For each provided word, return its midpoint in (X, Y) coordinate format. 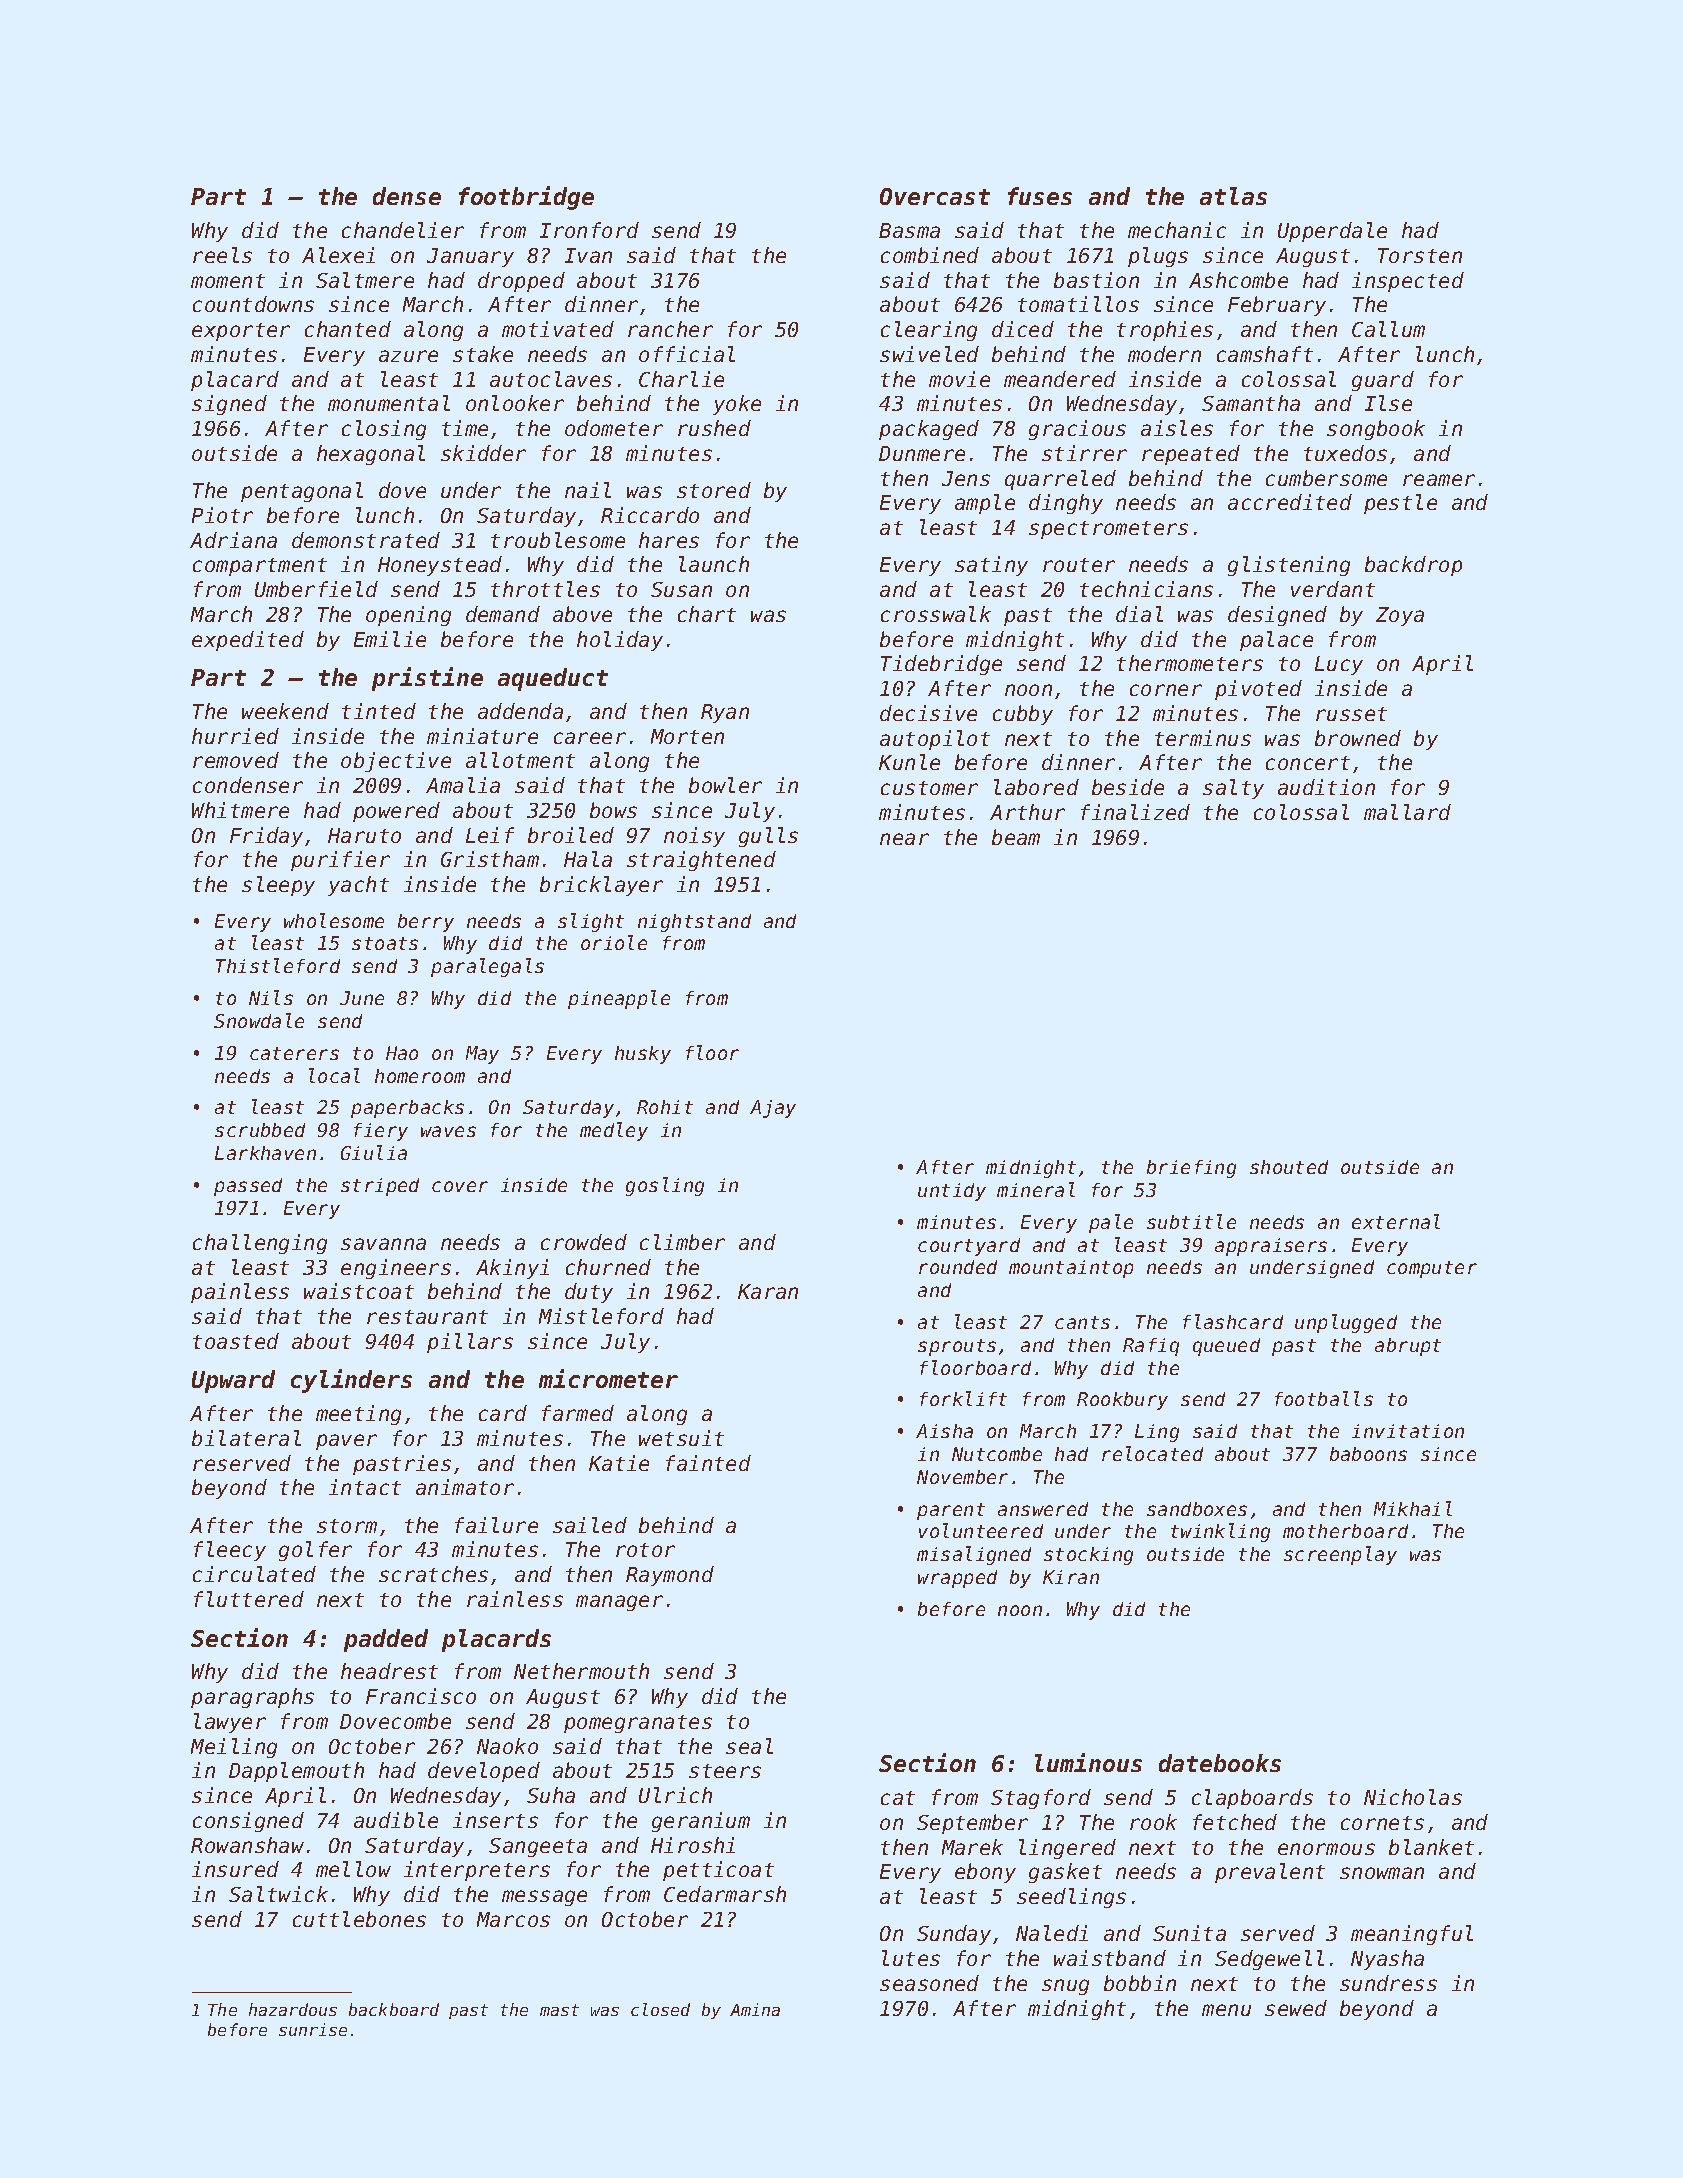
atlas (1233, 196)
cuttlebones (359, 1919)
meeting (358, 1415)
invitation (1408, 1431)
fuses (1040, 196)
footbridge (526, 198)
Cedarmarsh (725, 1894)
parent (951, 1511)
